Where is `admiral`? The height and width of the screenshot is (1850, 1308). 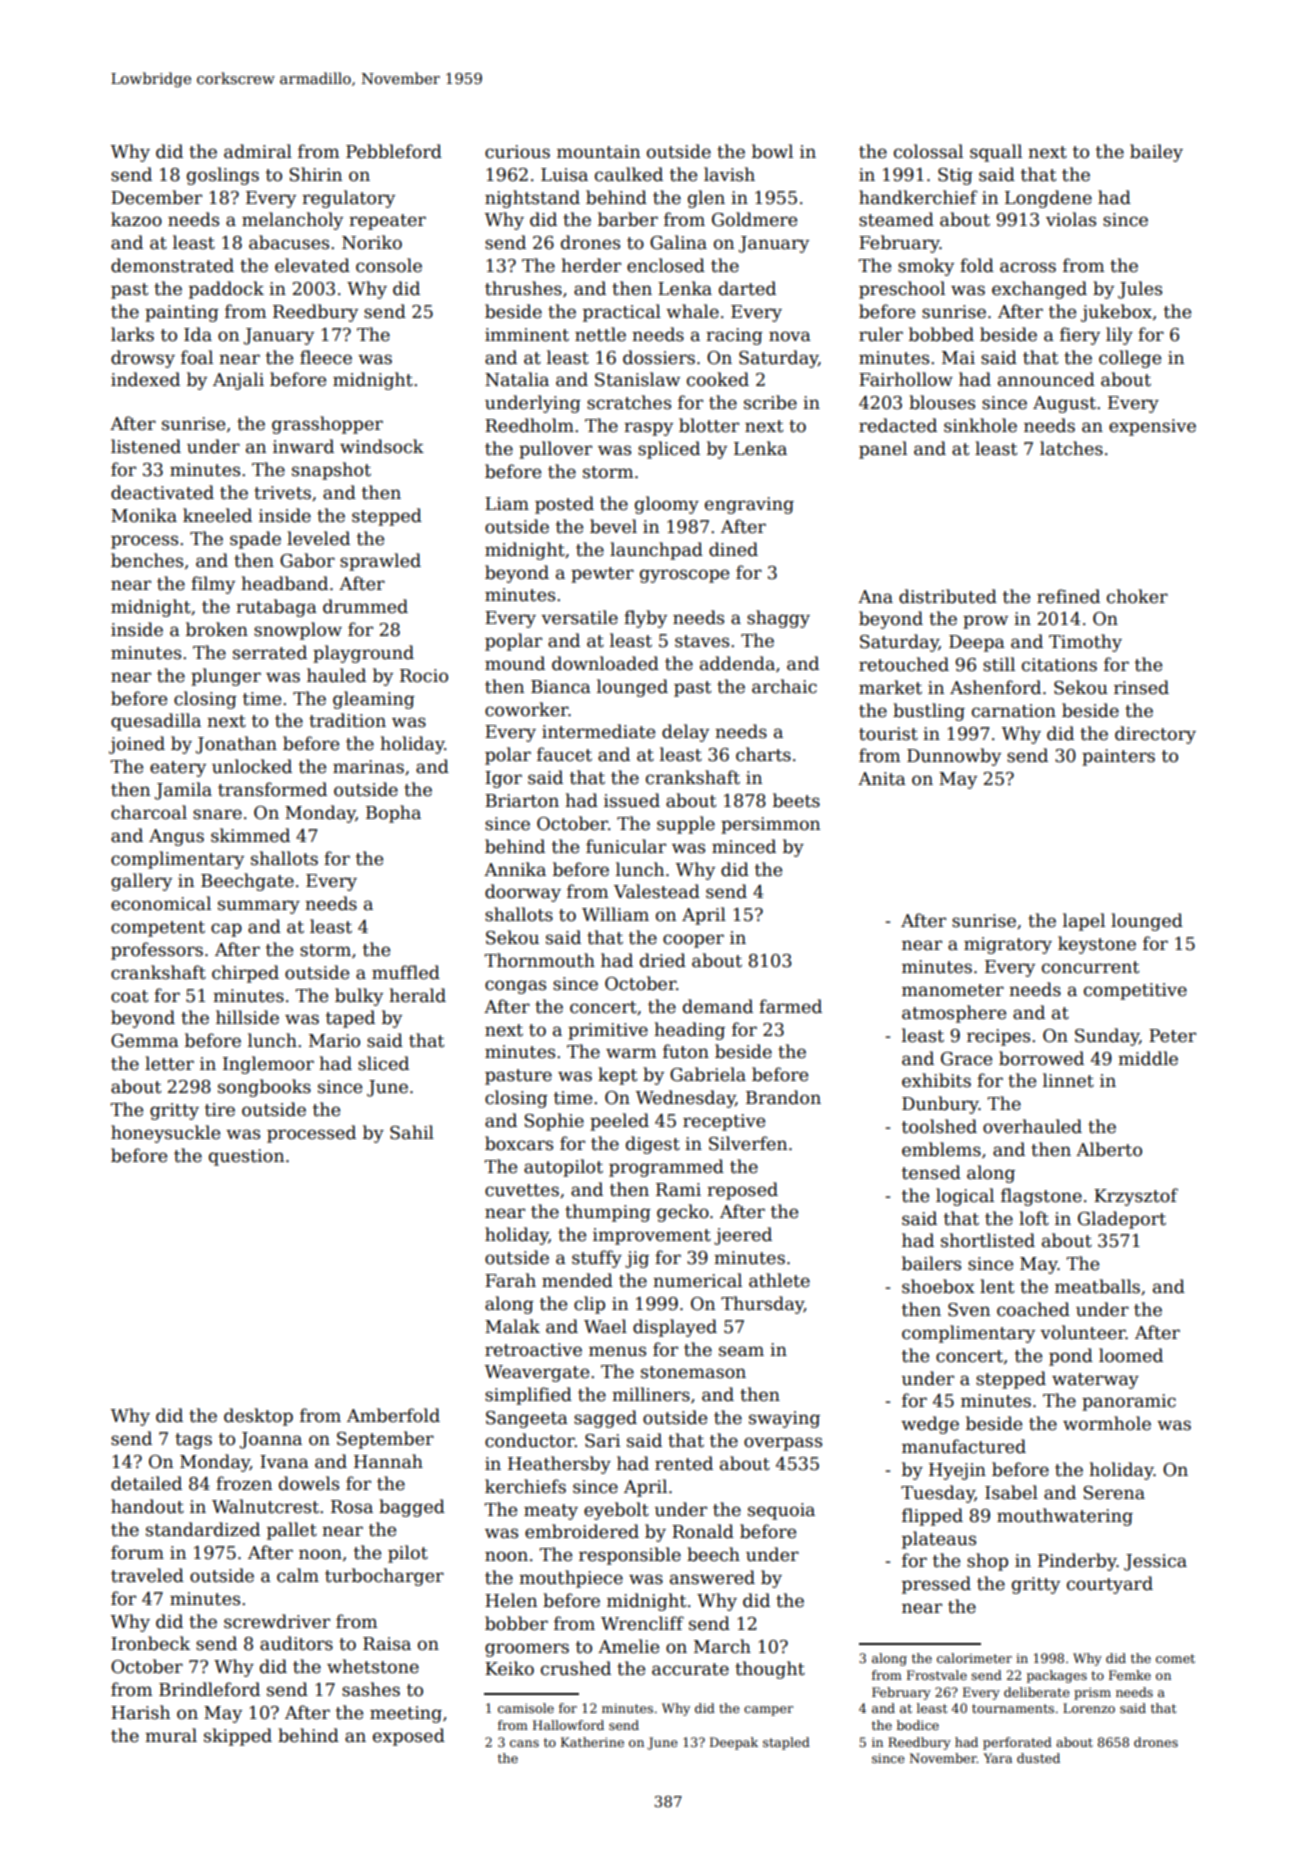
admiral is located at coordinates (258, 151).
